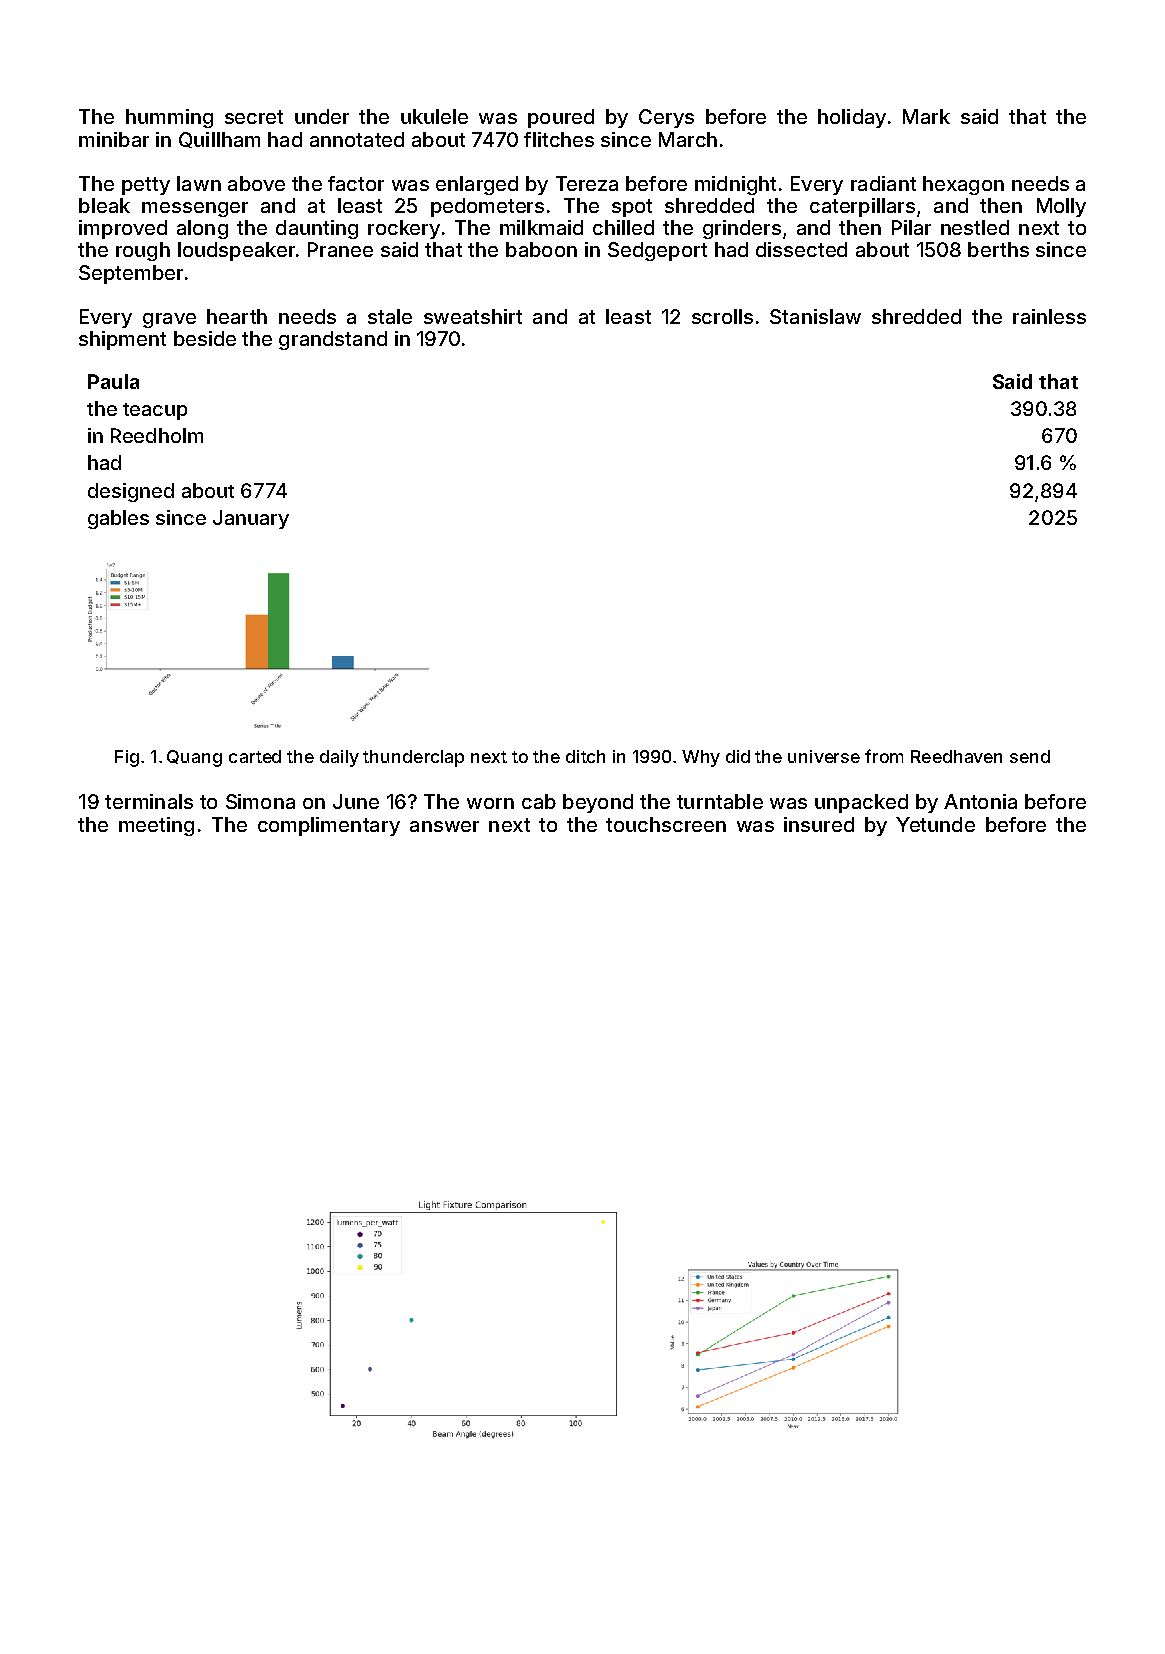 Image resolution: width=1165 pixels, height=1654 pixels. What do you see at coordinates (722, 316) in the screenshot?
I see `scrolls` at bounding box center [722, 316].
